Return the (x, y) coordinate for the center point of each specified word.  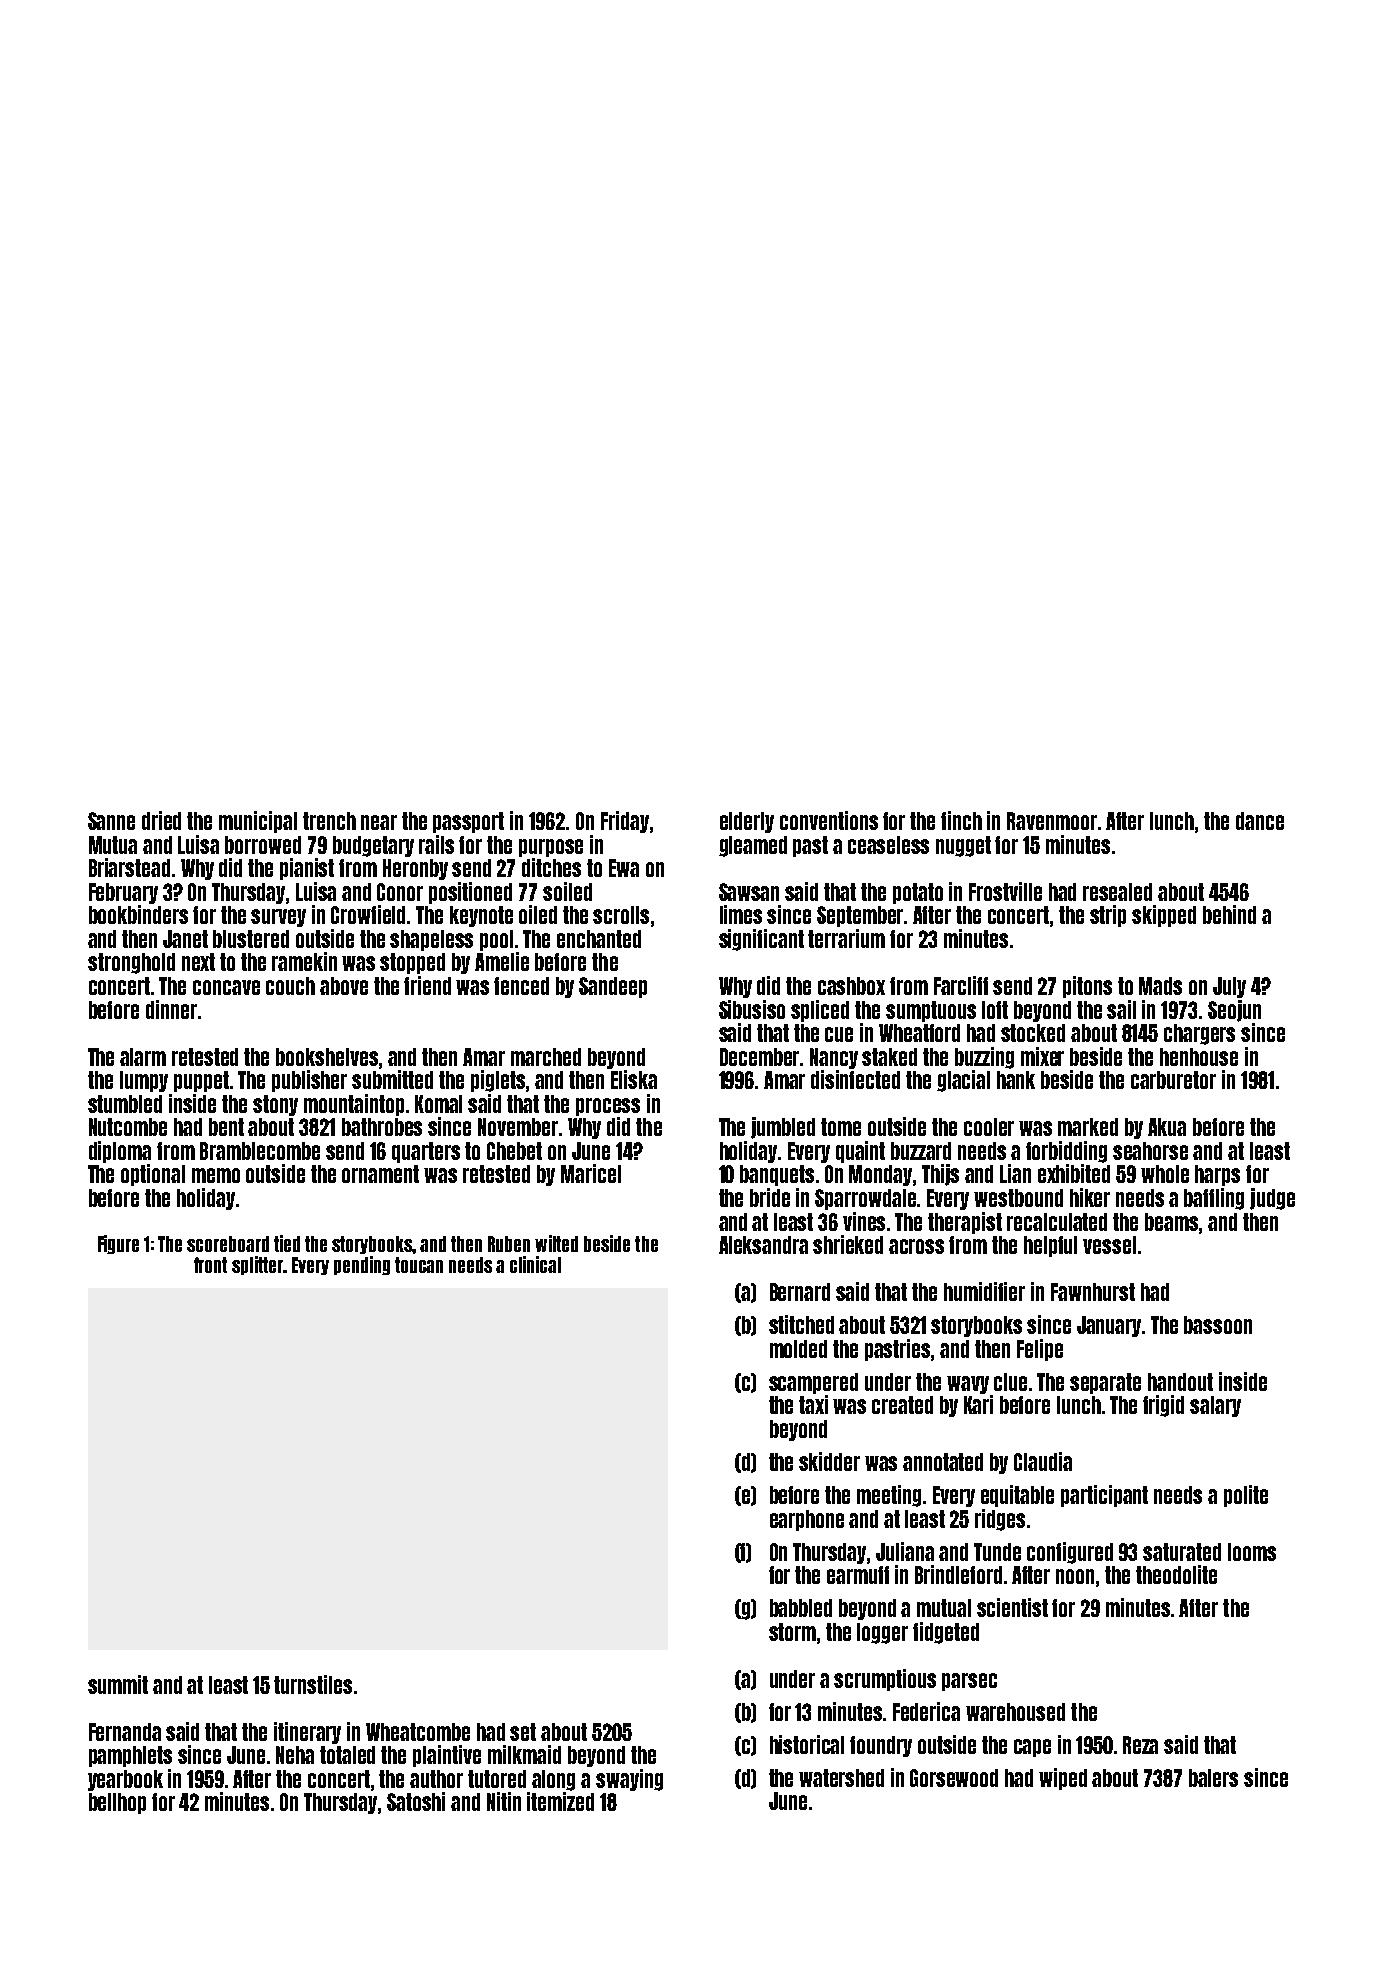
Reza (1140, 1745)
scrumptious (885, 1680)
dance (1260, 821)
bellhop (117, 1803)
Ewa (624, 868)
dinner (171, 1009)
